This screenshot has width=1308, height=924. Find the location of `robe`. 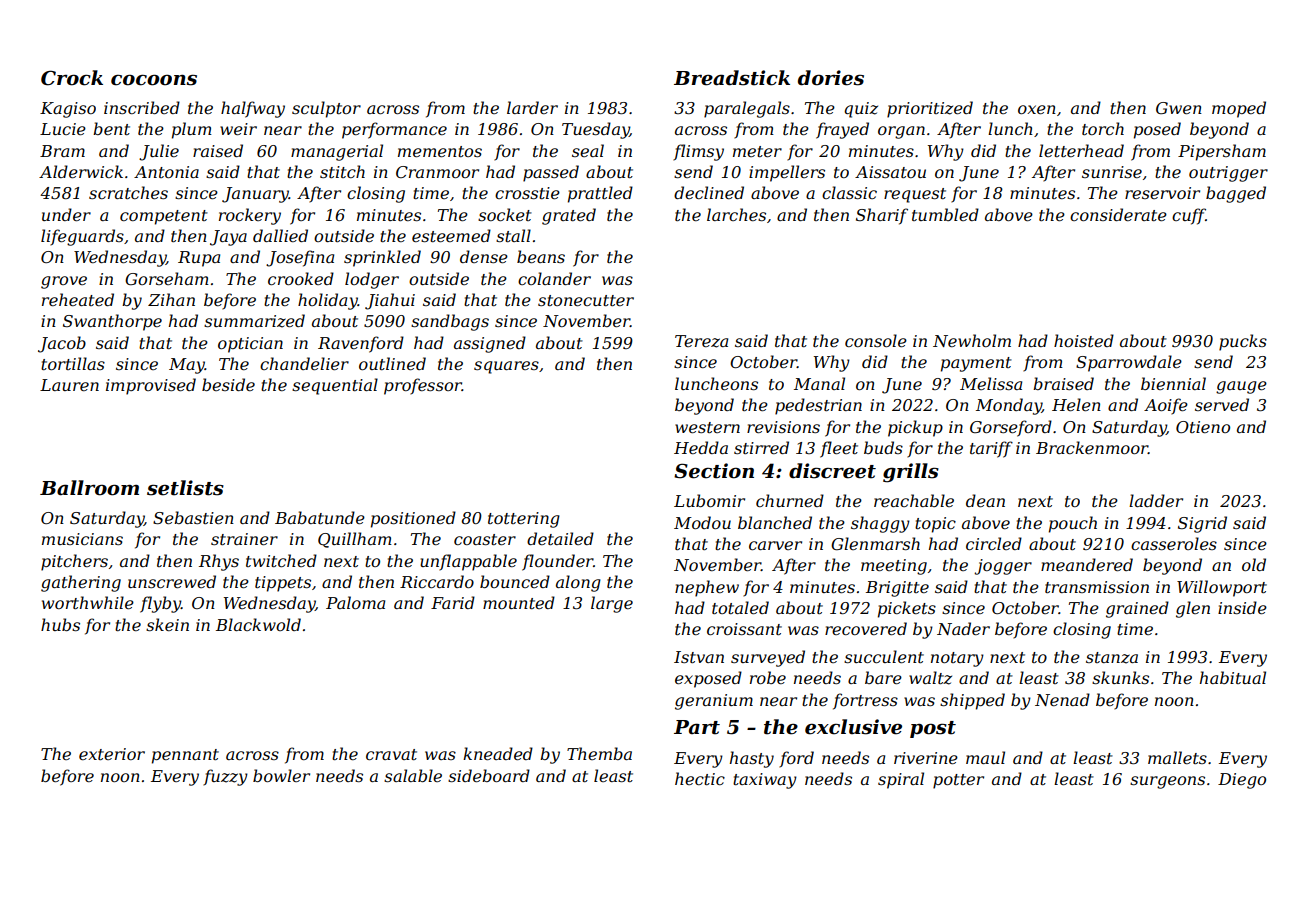

robe is located at coordinates (768, 677).
